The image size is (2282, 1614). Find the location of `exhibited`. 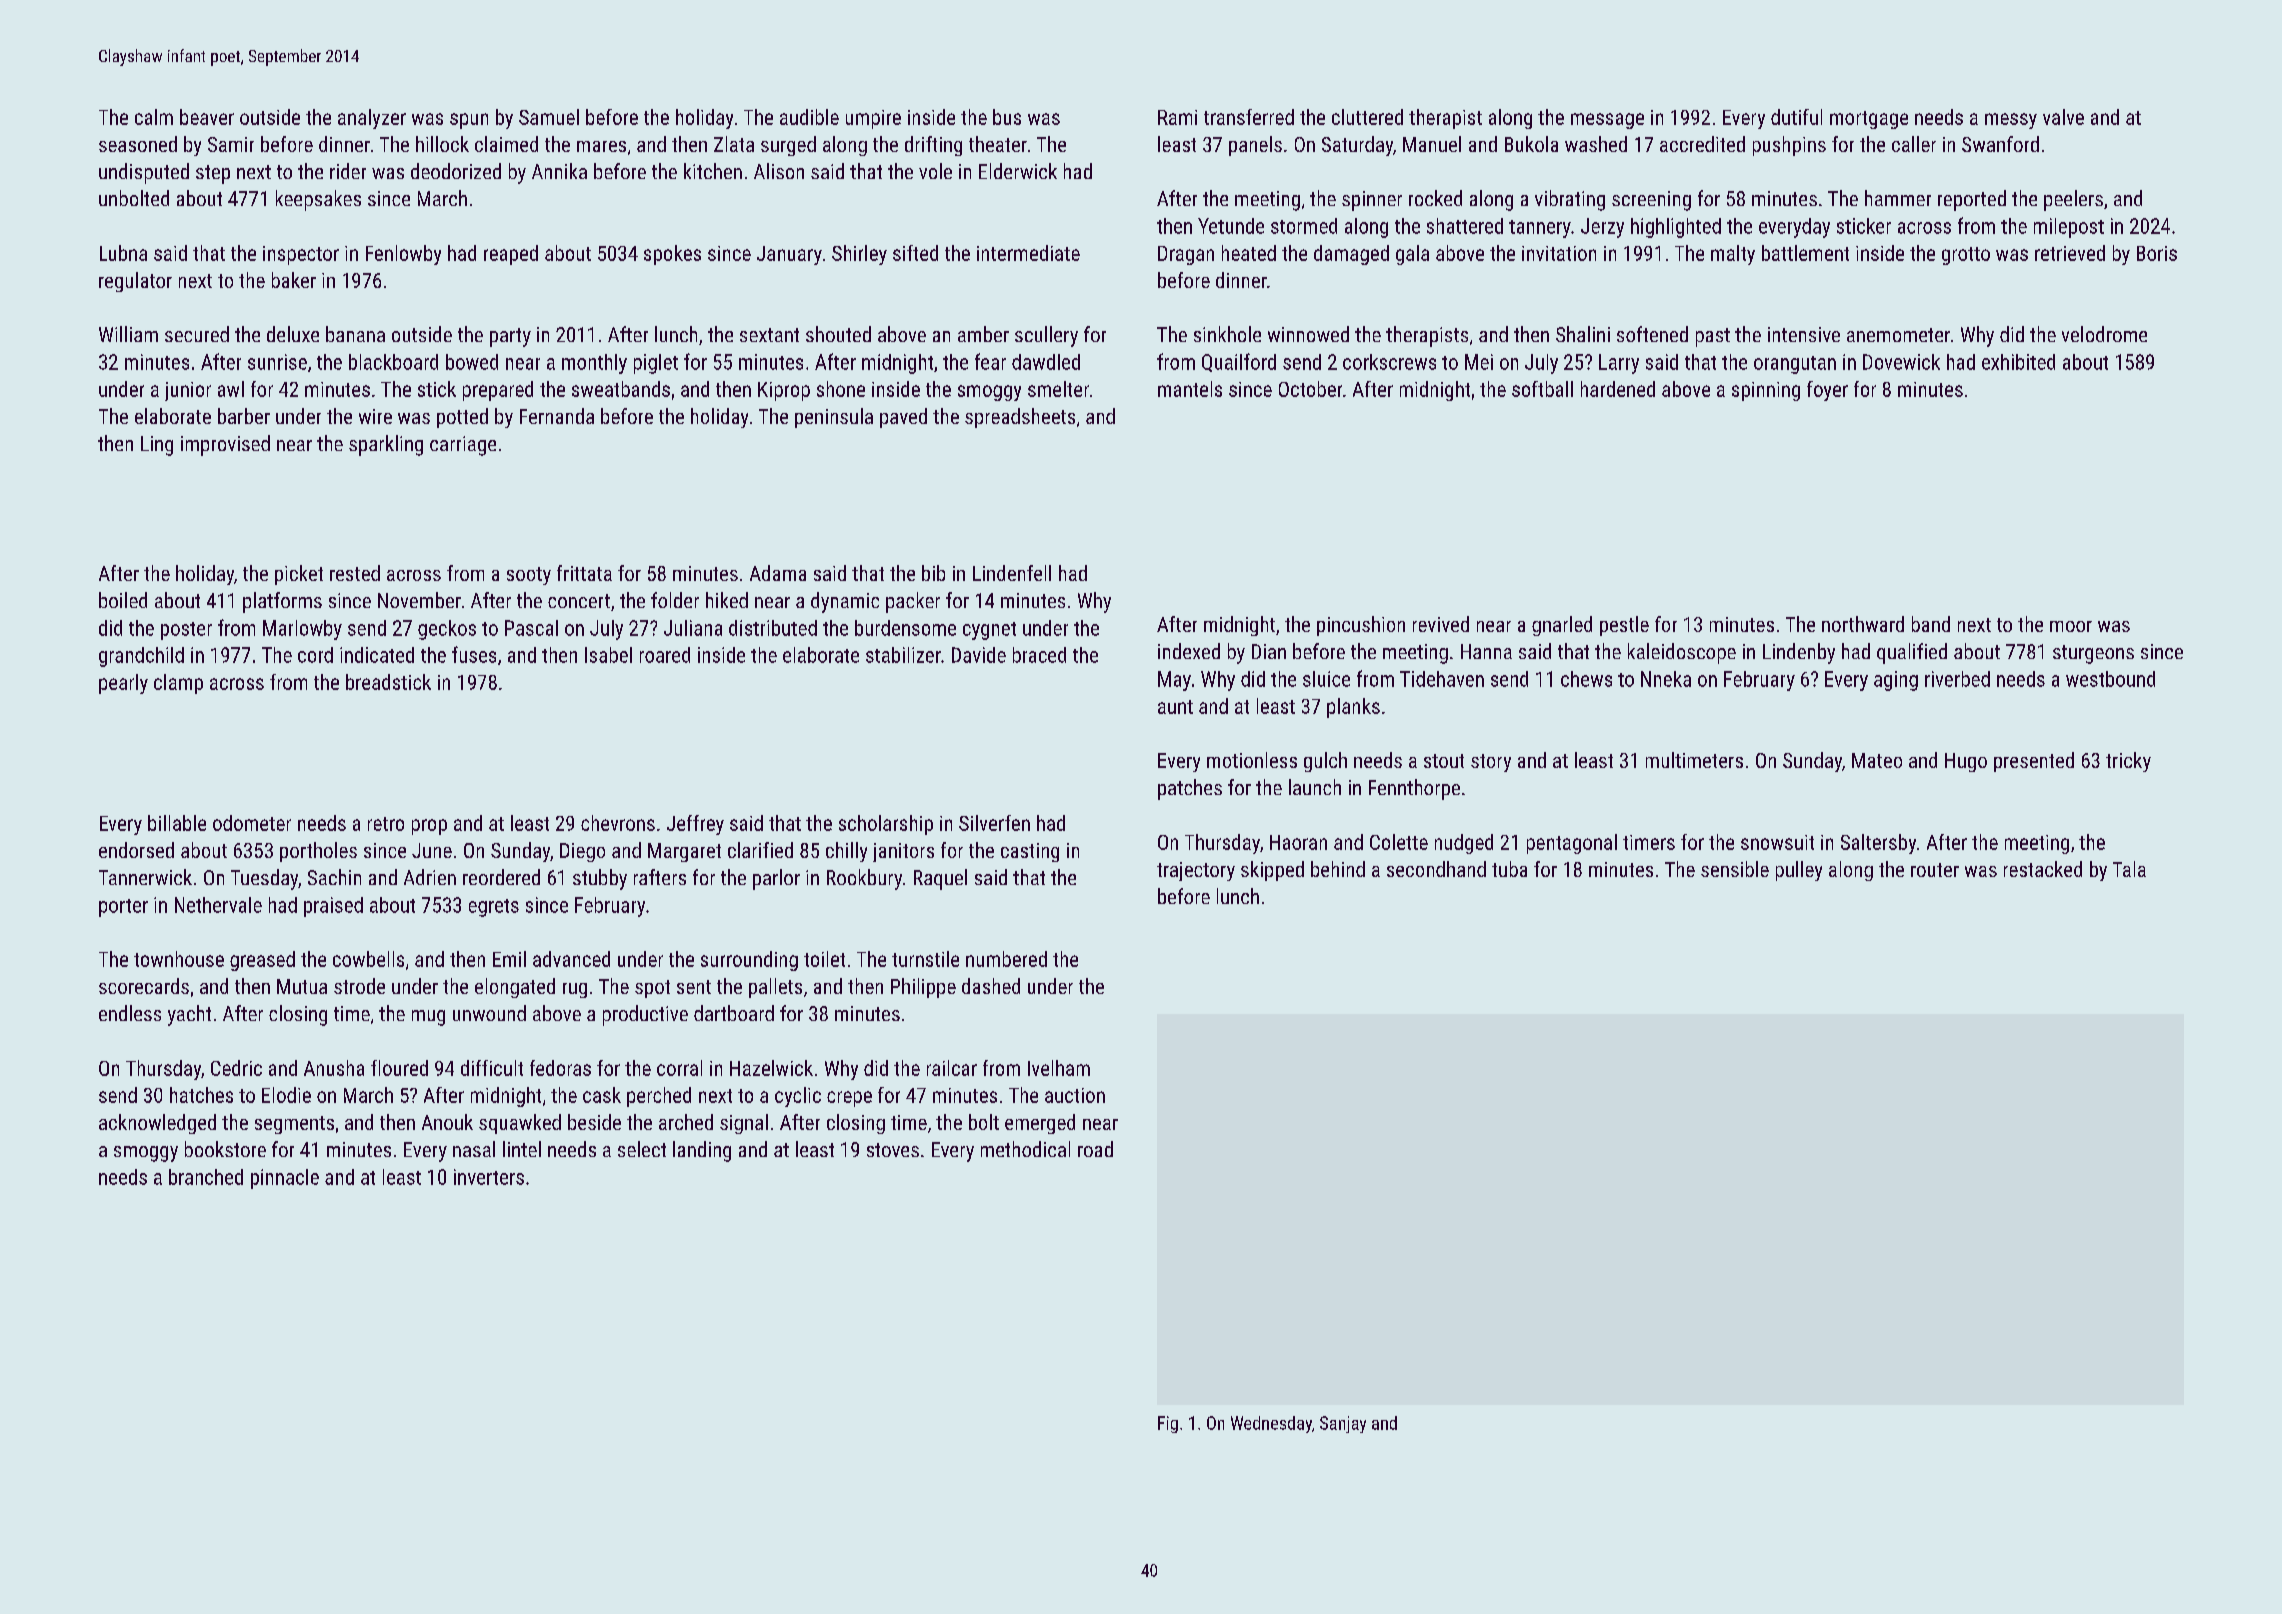

exhibited is located at coordinates (2018, 362).
